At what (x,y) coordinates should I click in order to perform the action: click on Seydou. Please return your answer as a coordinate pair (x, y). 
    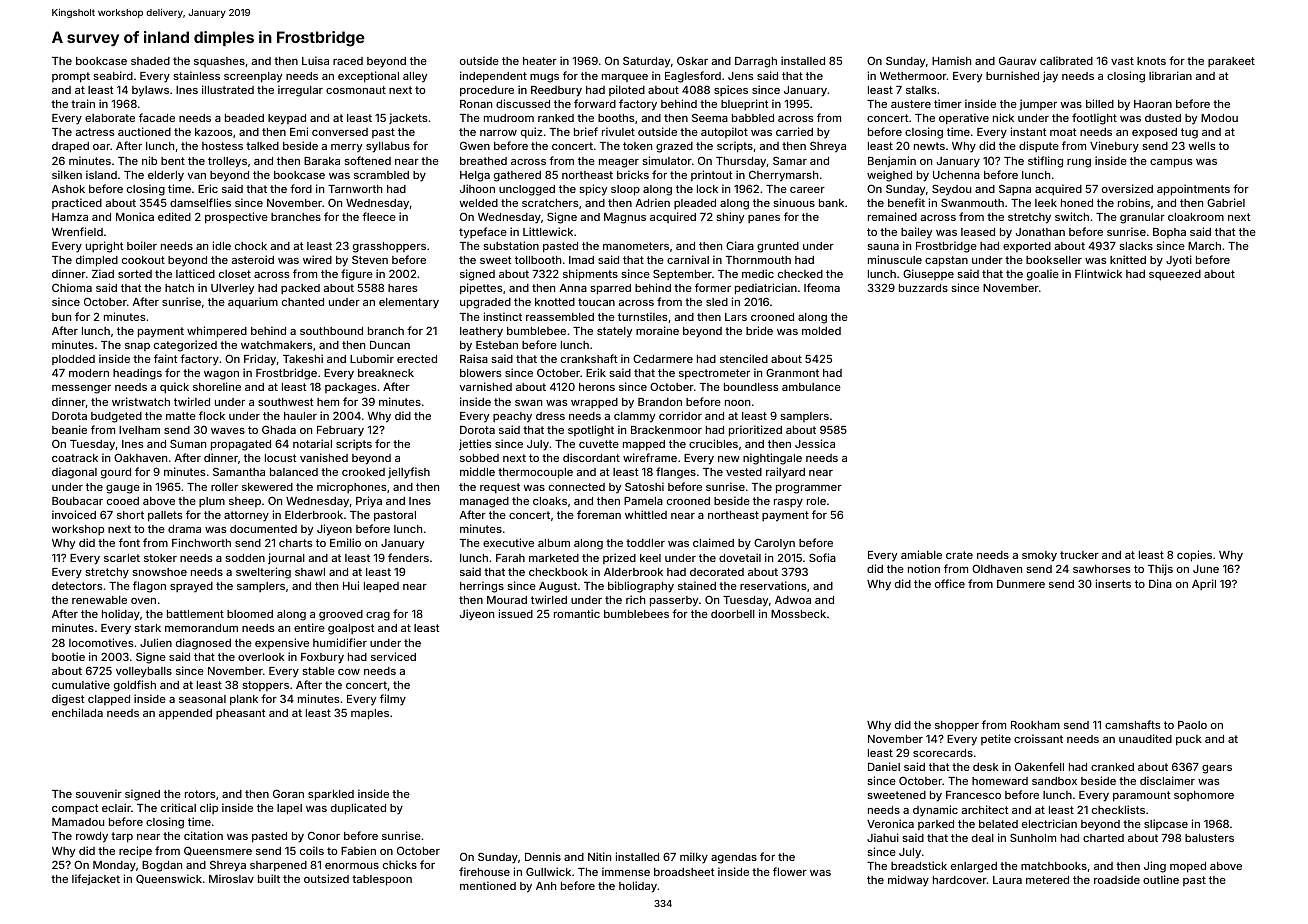
    Looking at the image, I should click on (951, 190).
